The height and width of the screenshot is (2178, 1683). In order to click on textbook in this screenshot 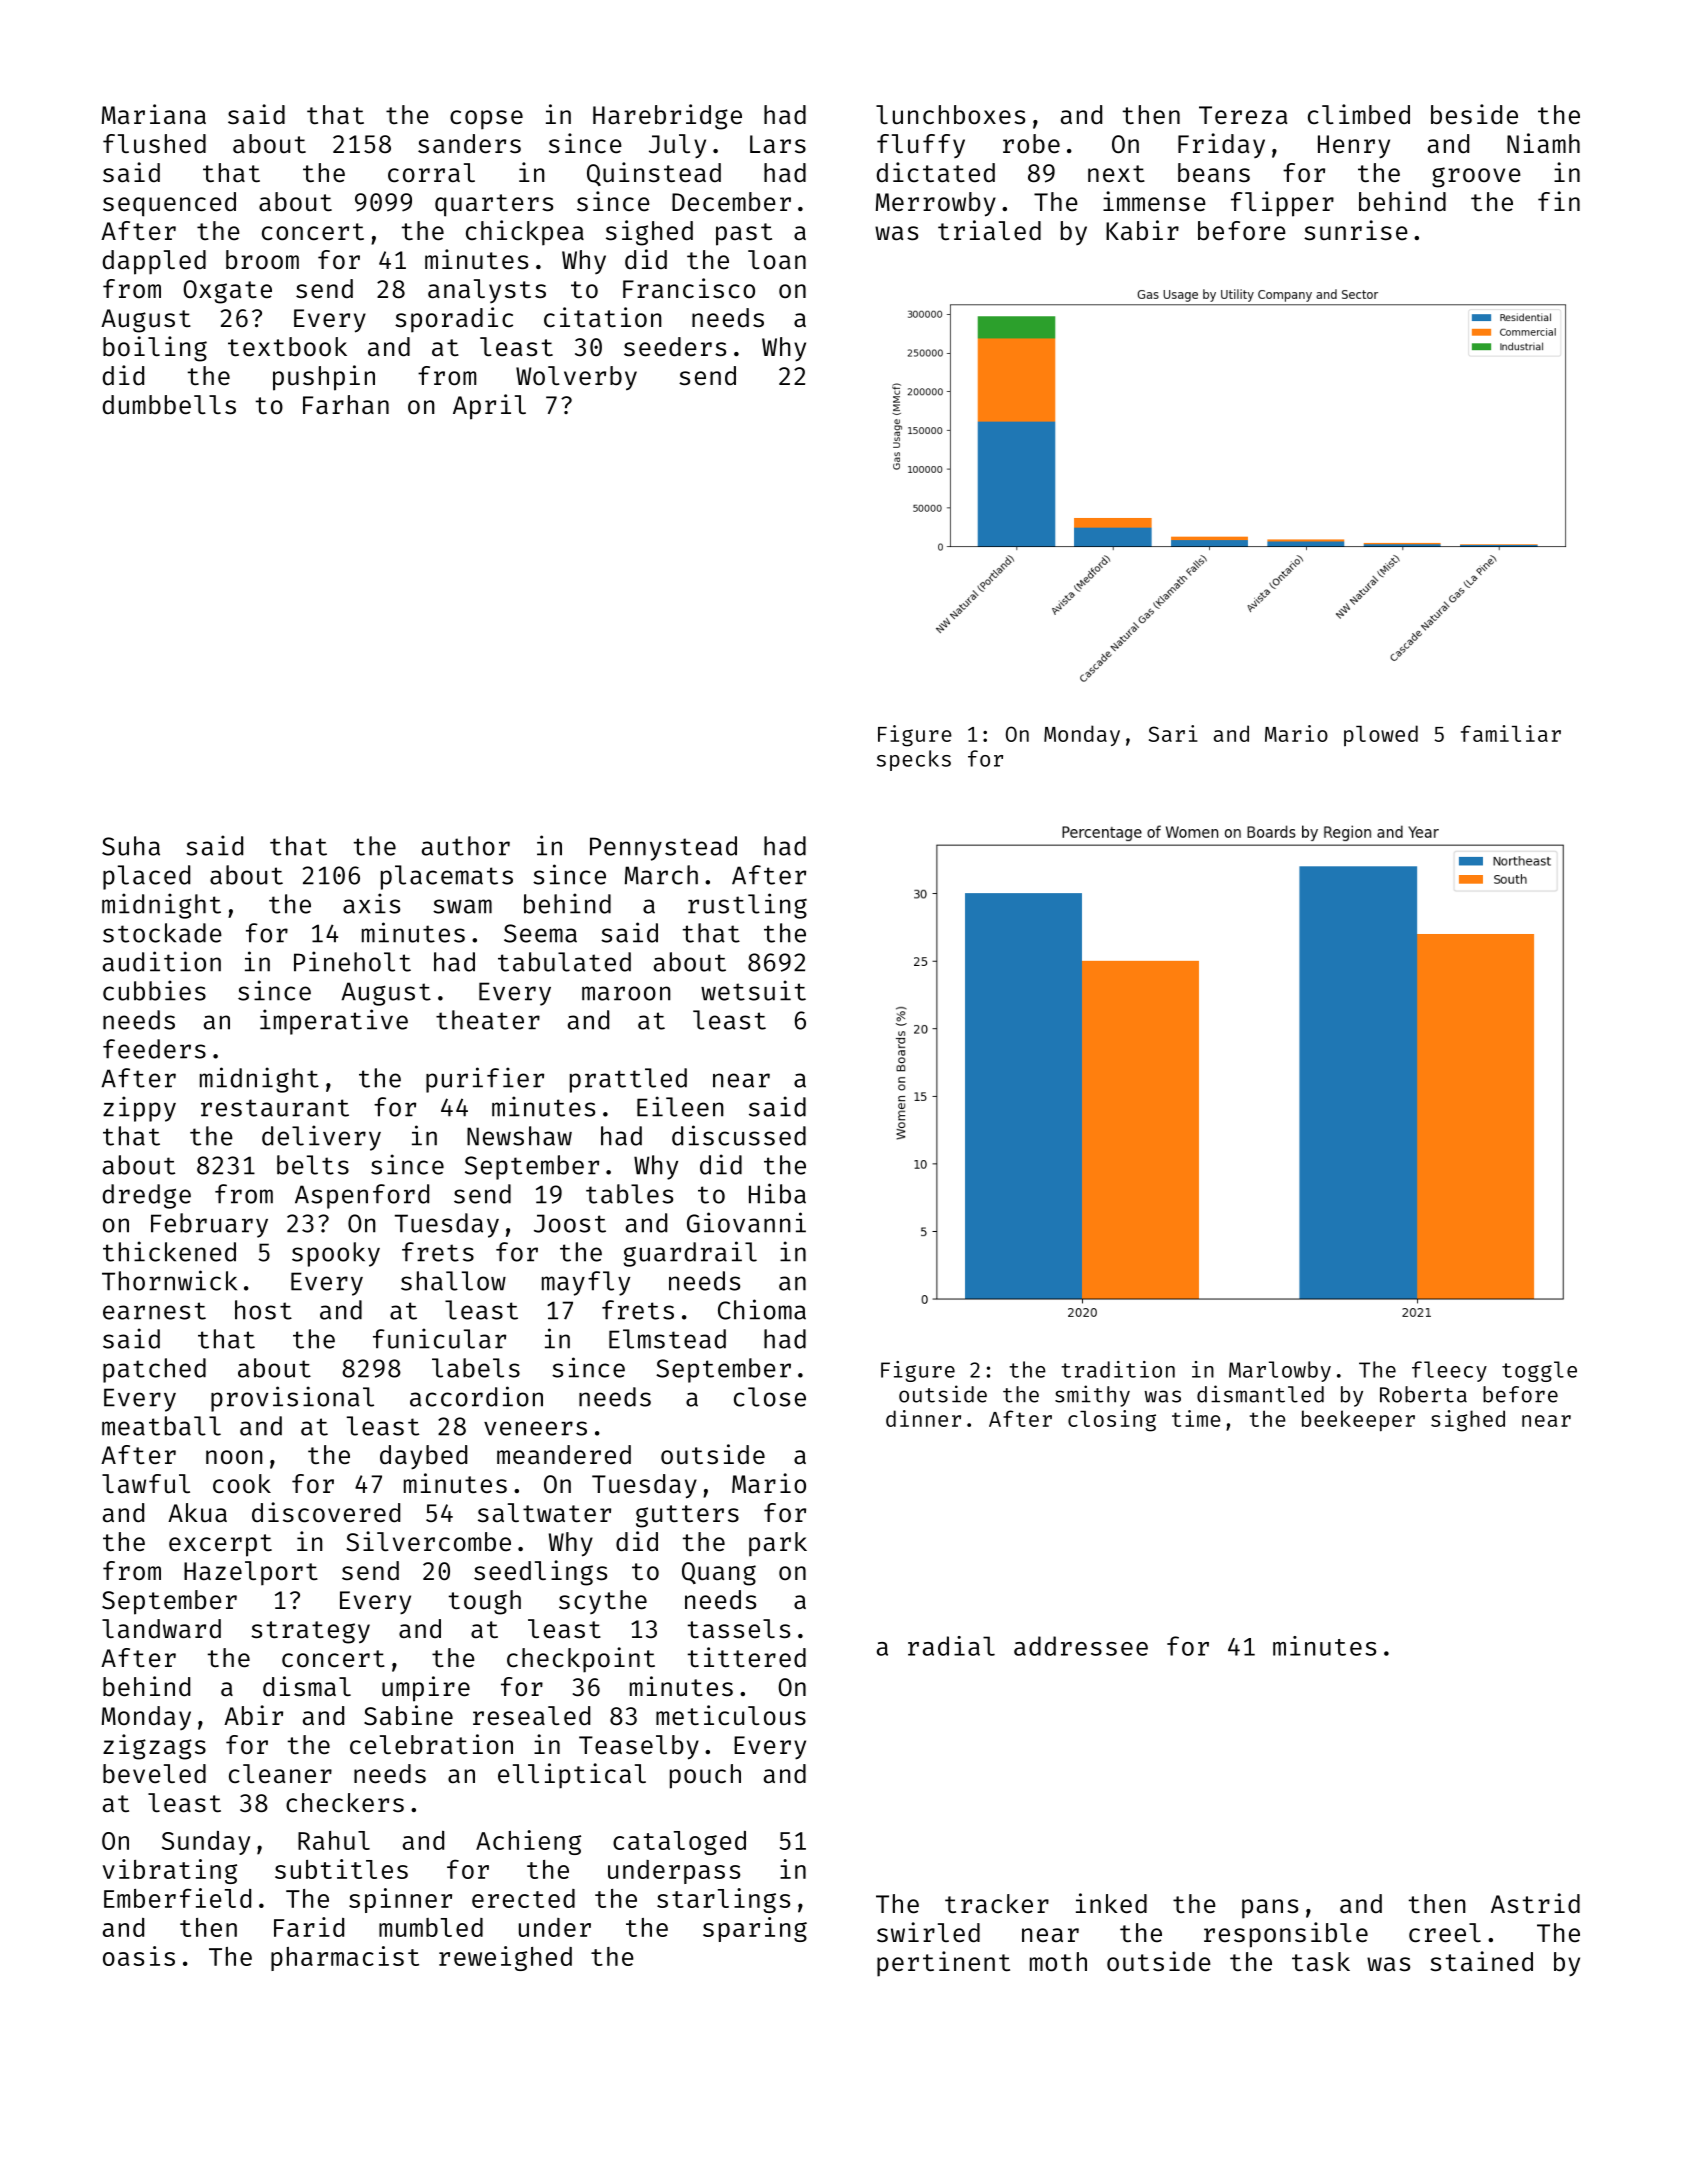, I will do `click(287, 347)`.
